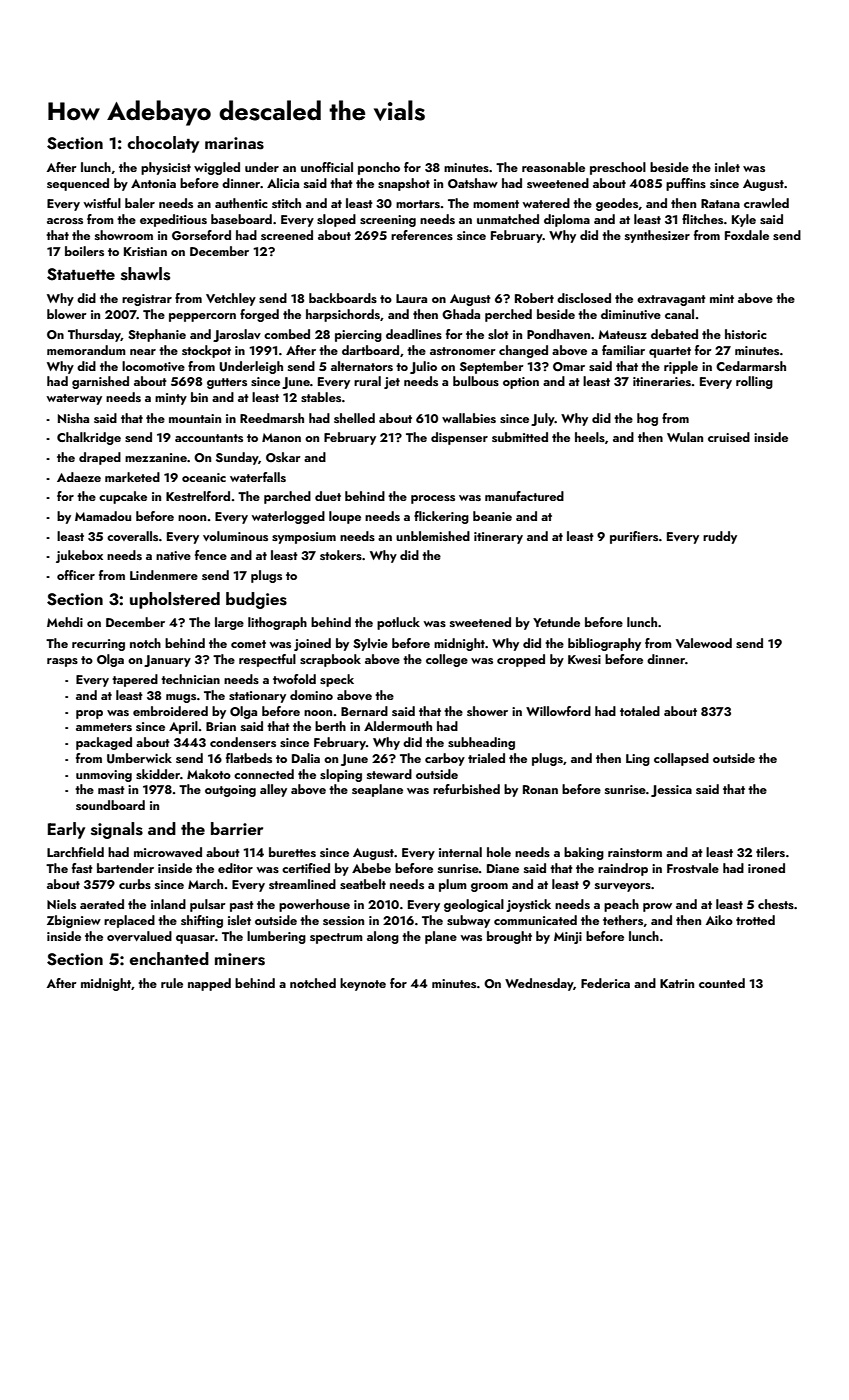 This image has height=1400, width=849. I want to click on session, so click(343, 920).
